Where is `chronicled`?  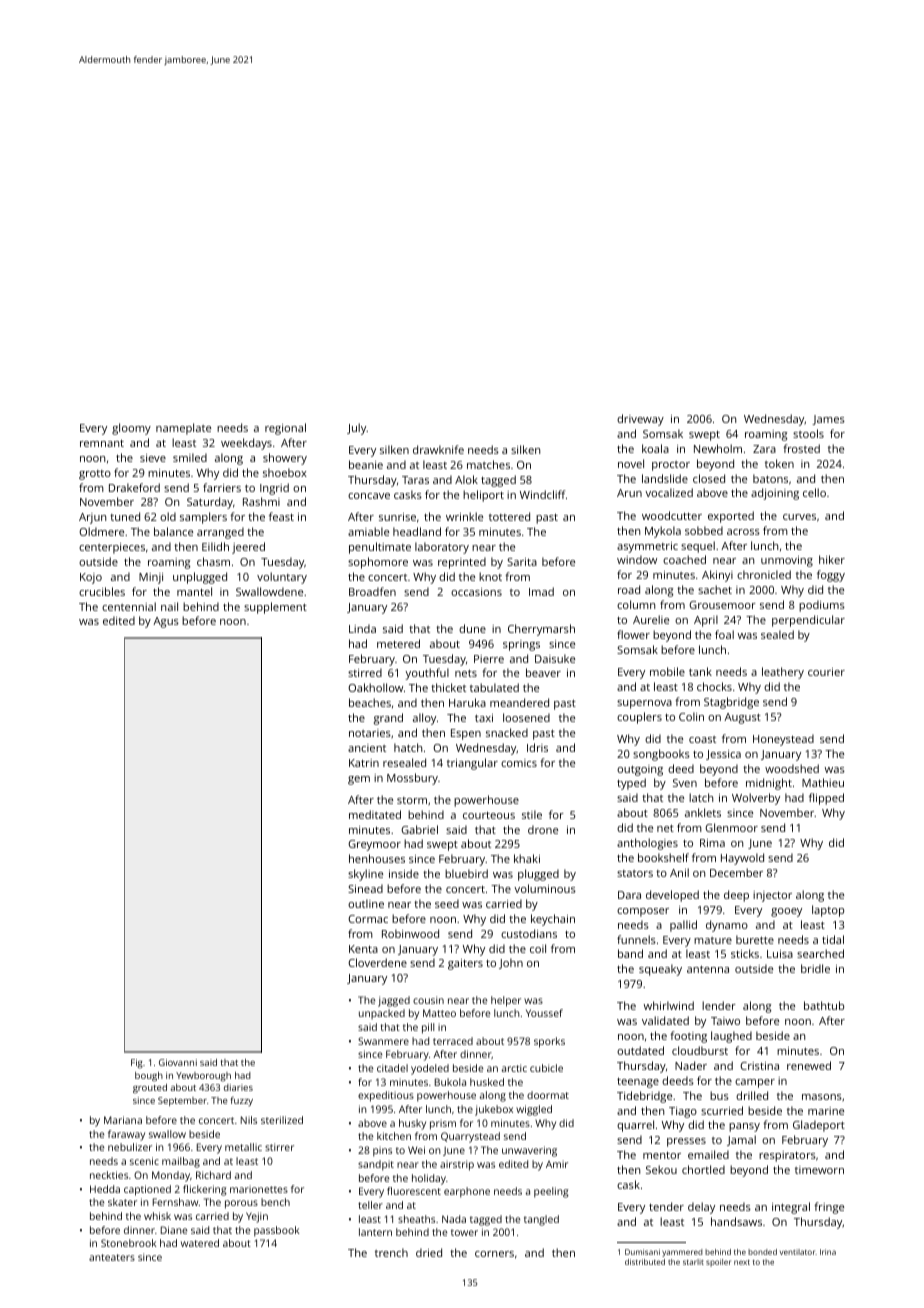 chronicled is located at coordinates (764, 574).
